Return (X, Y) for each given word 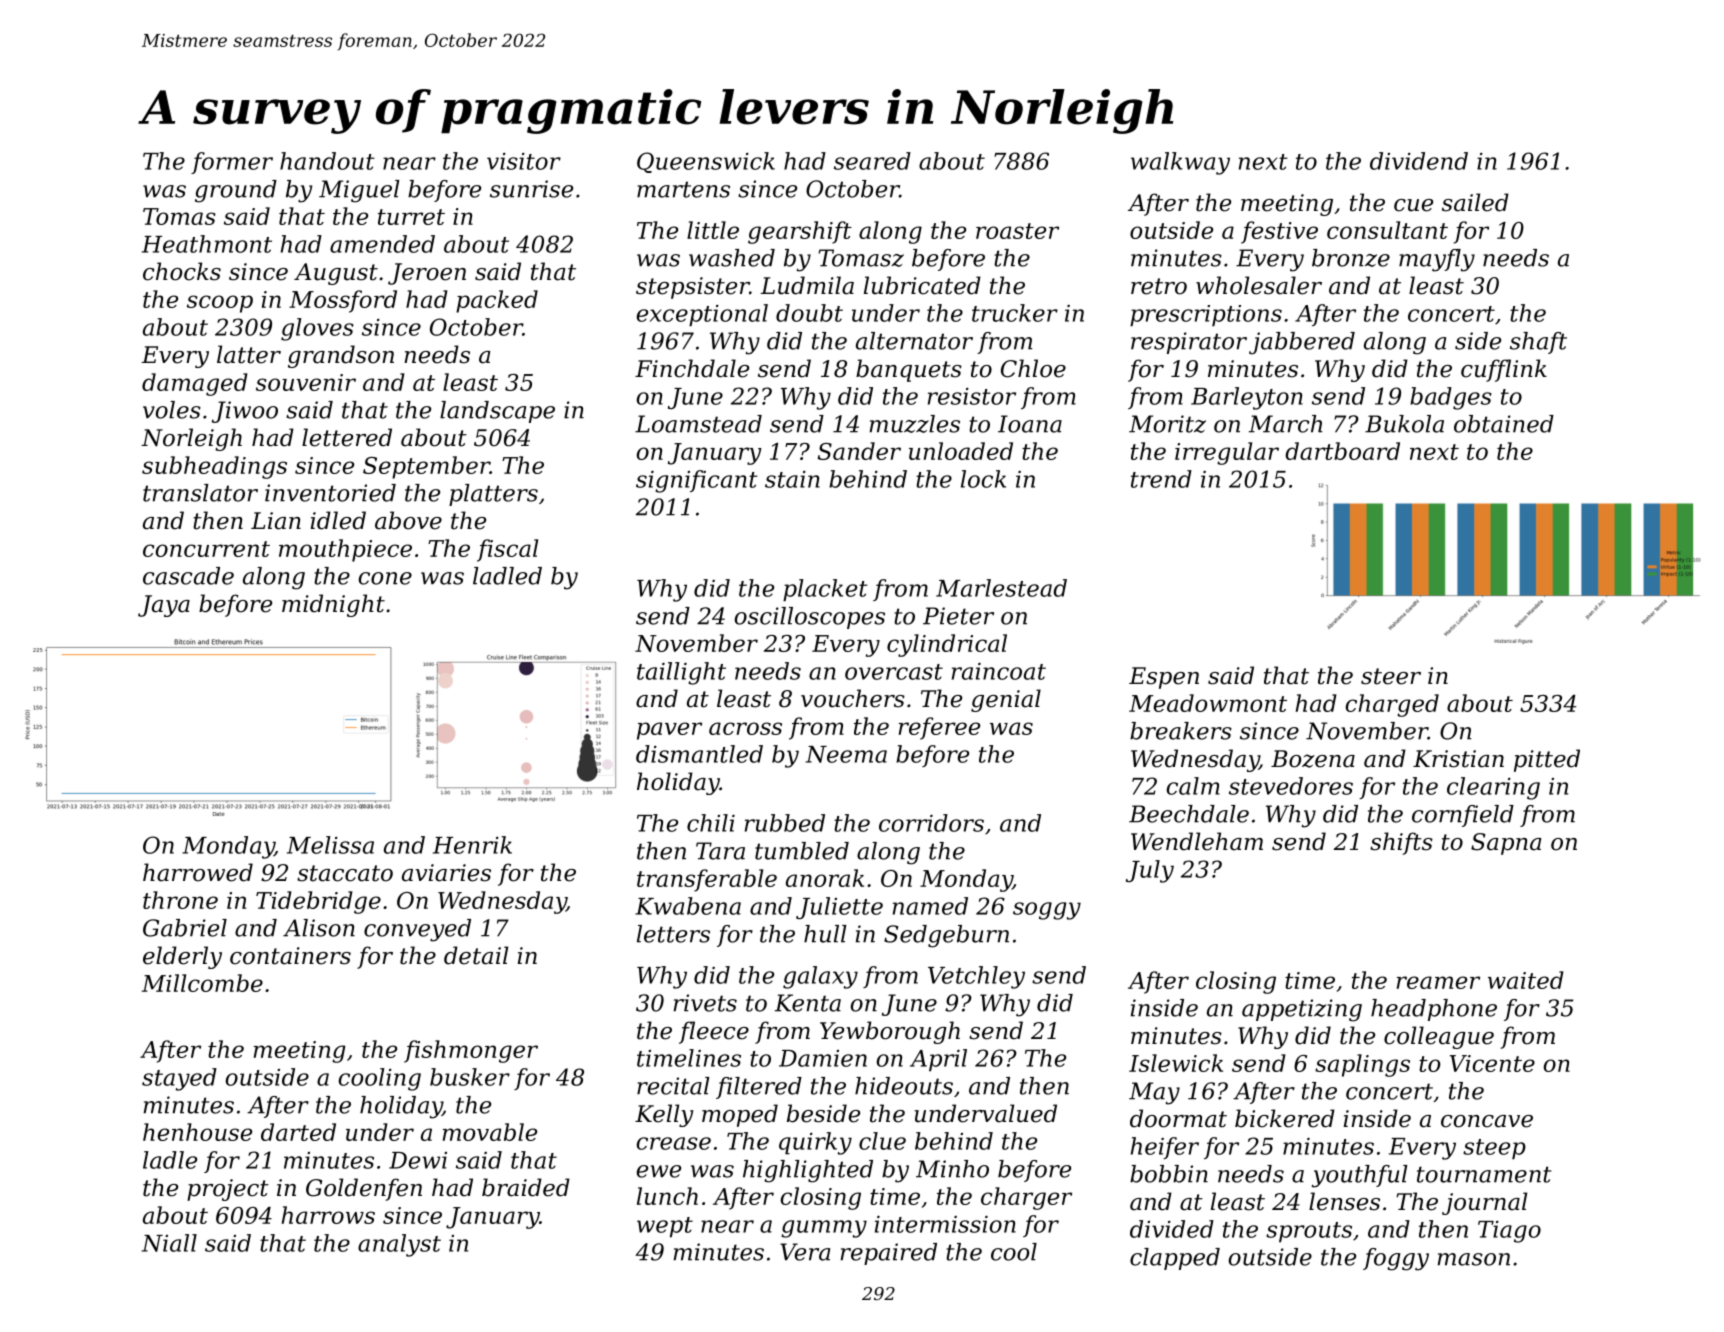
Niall (169, 1243)
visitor (524, 161)
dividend (1419, 161)
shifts (1401, 843)
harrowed (198, 872)
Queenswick (706, 162)
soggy (1047, 911)
